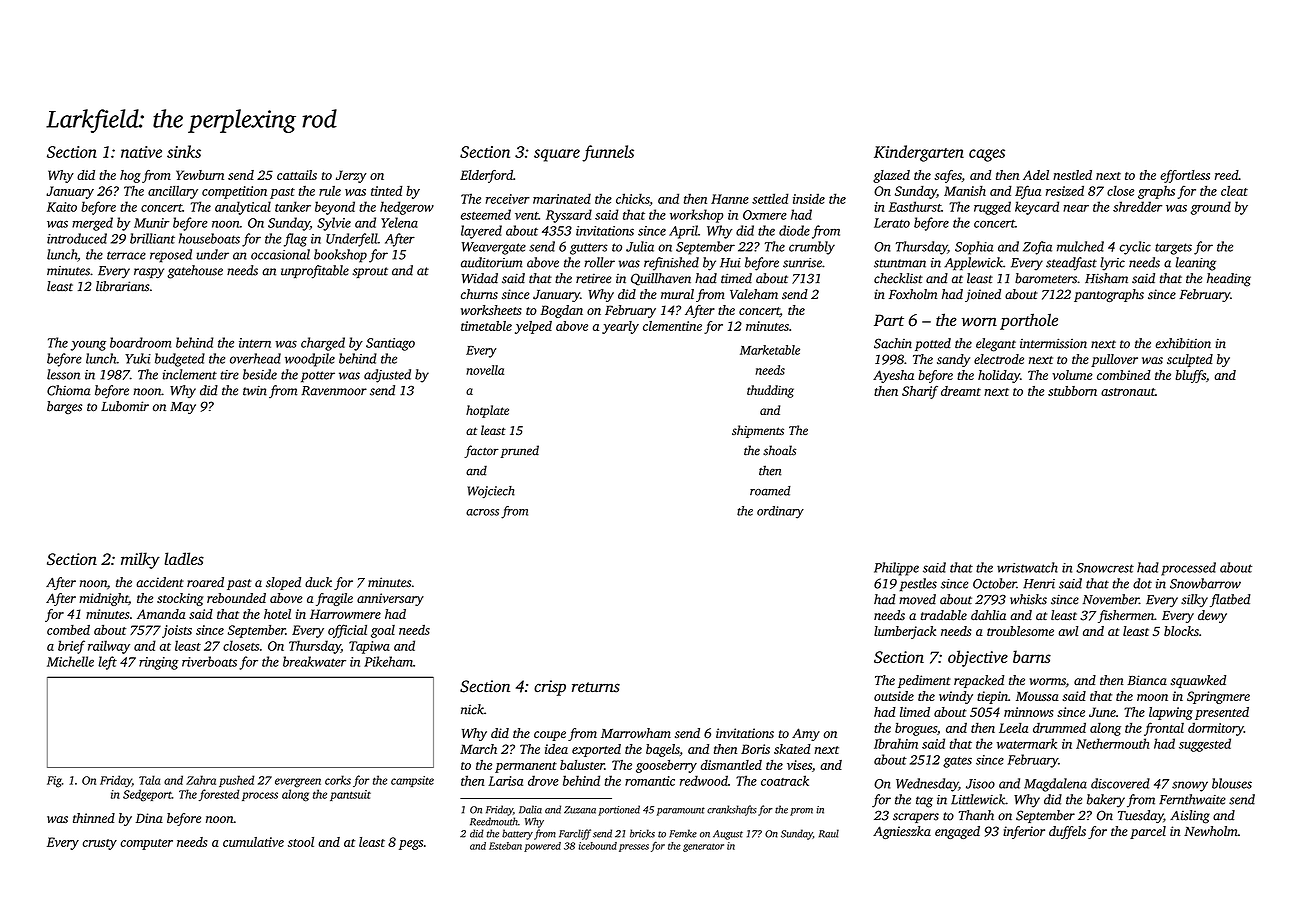  What do you see at coordinates (351, 176) in the document?
I see `Jerzy` at bounding box center [351, 176].
